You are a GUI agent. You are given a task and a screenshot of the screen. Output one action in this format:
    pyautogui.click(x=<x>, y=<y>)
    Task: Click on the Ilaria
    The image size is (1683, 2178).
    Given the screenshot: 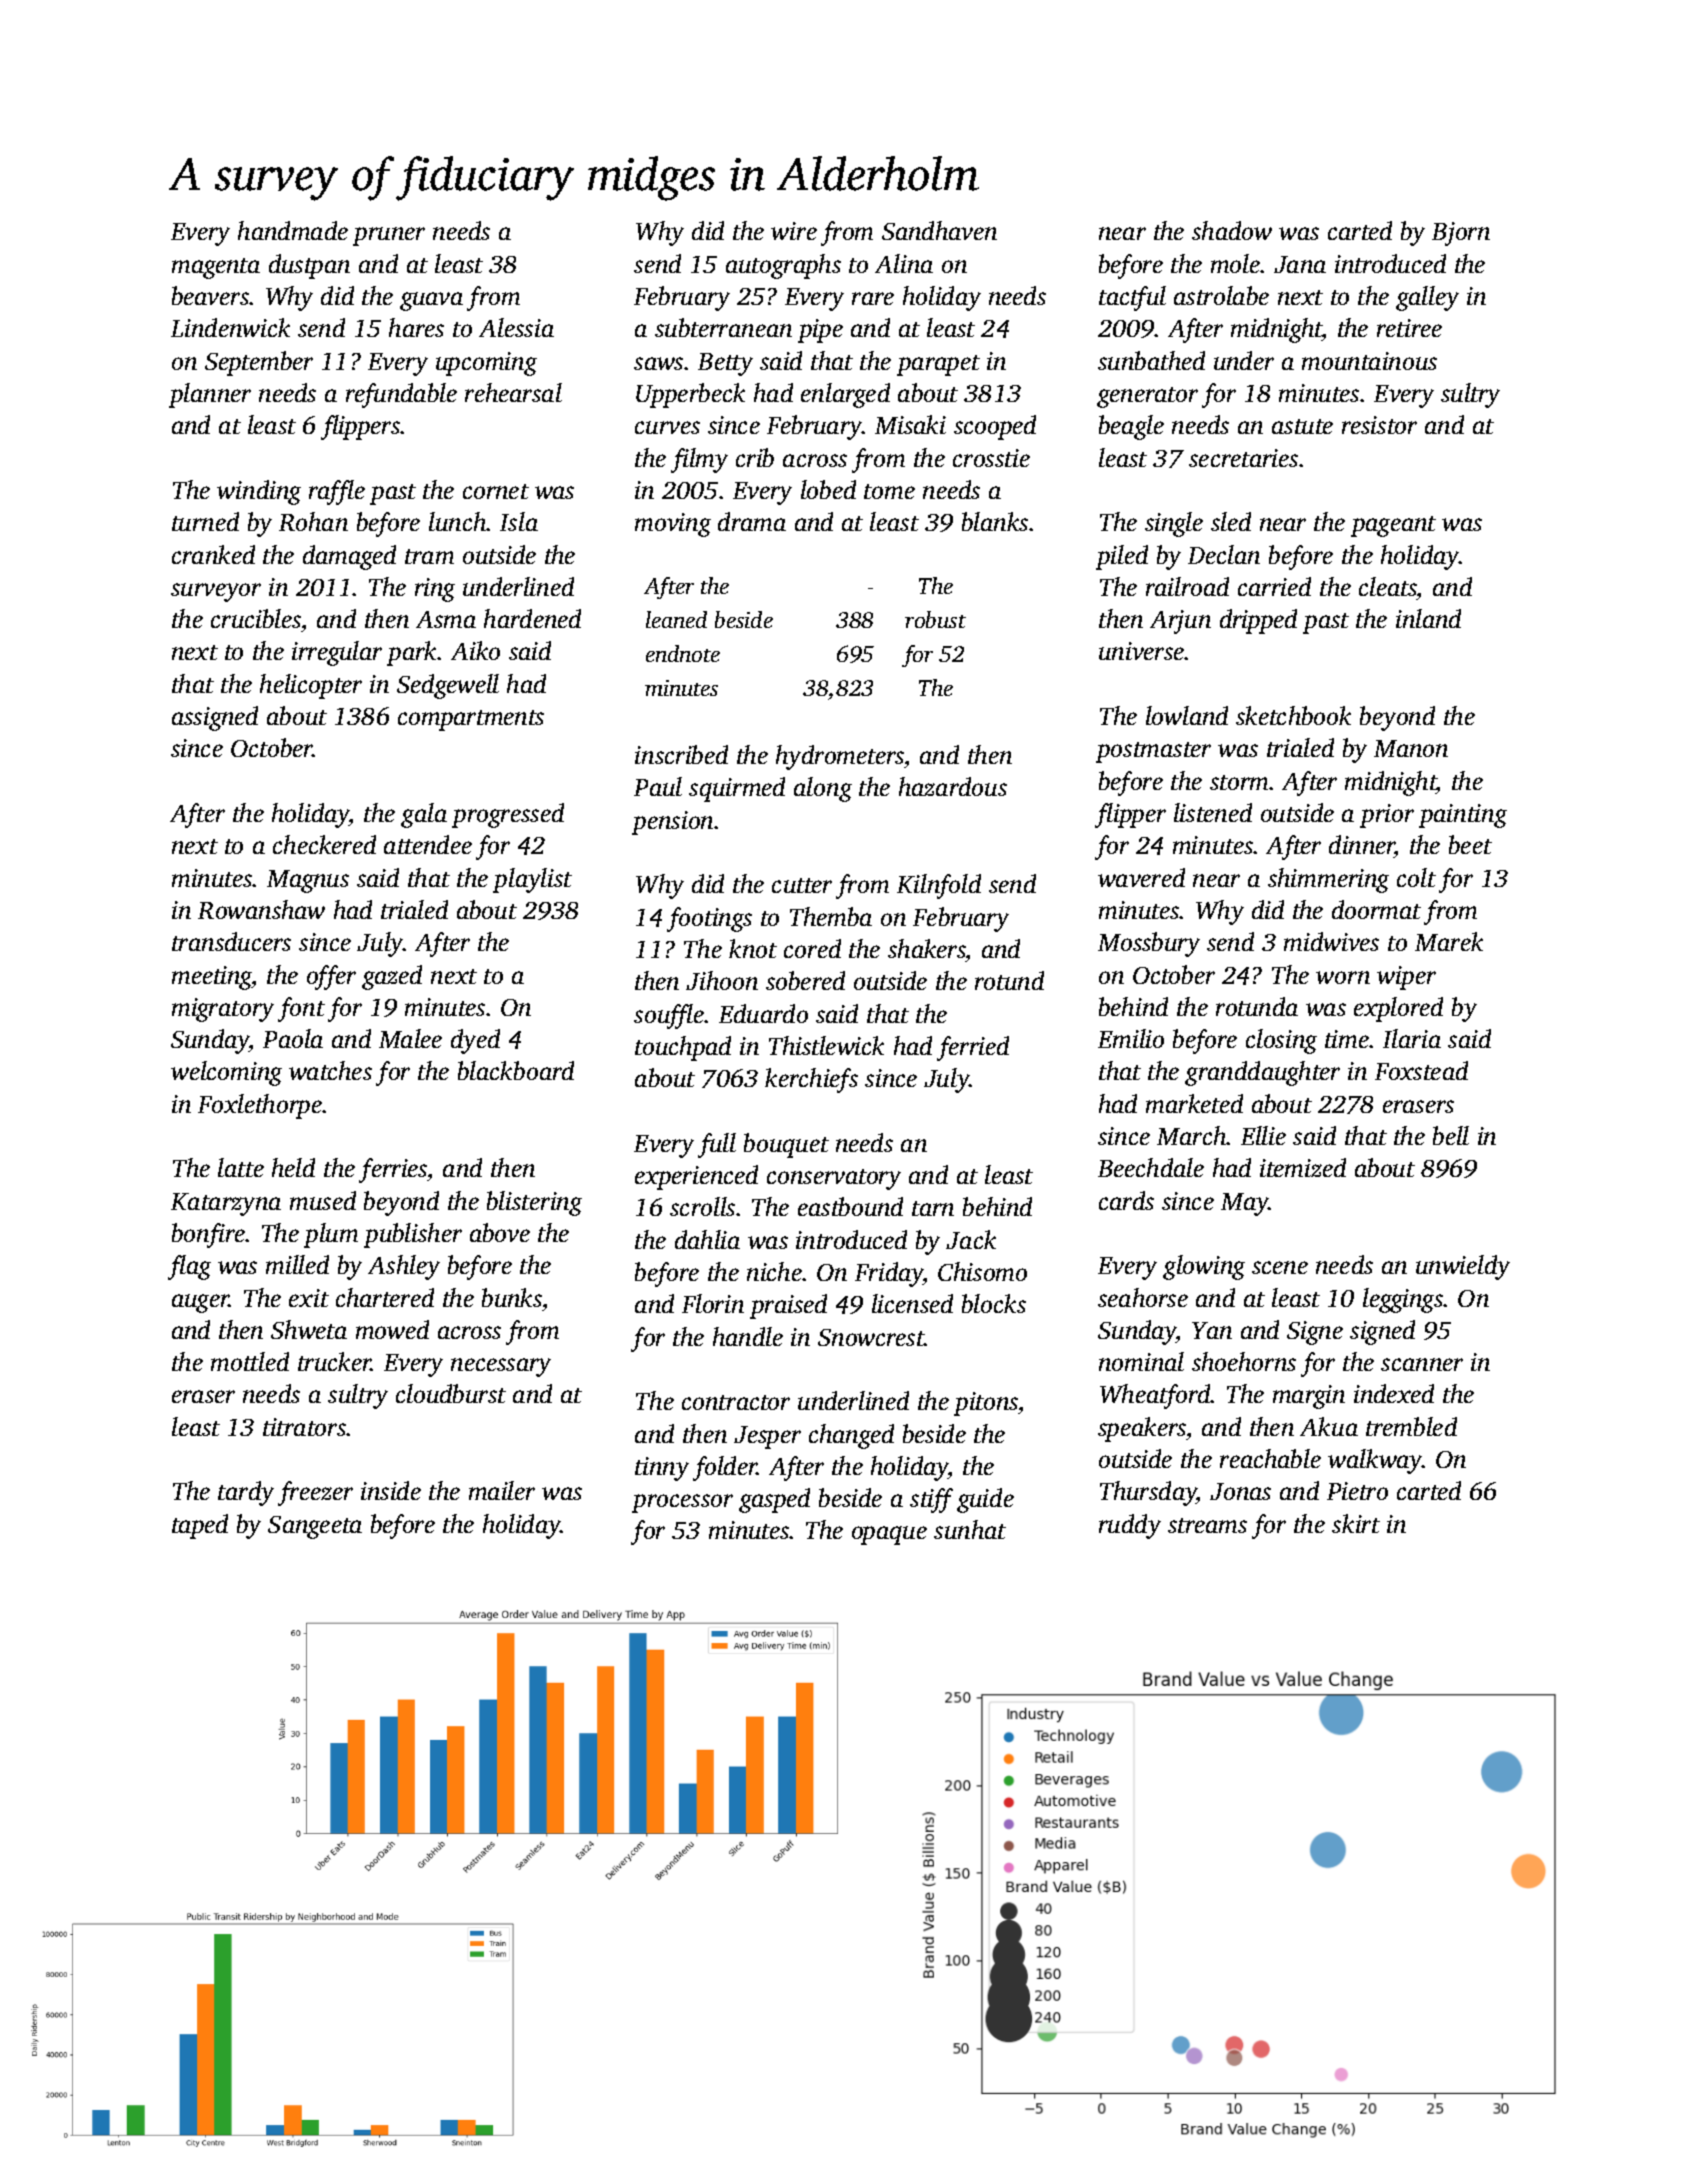 What is the action you would take?
    pyautogui.click(x=1412, y=1038)
